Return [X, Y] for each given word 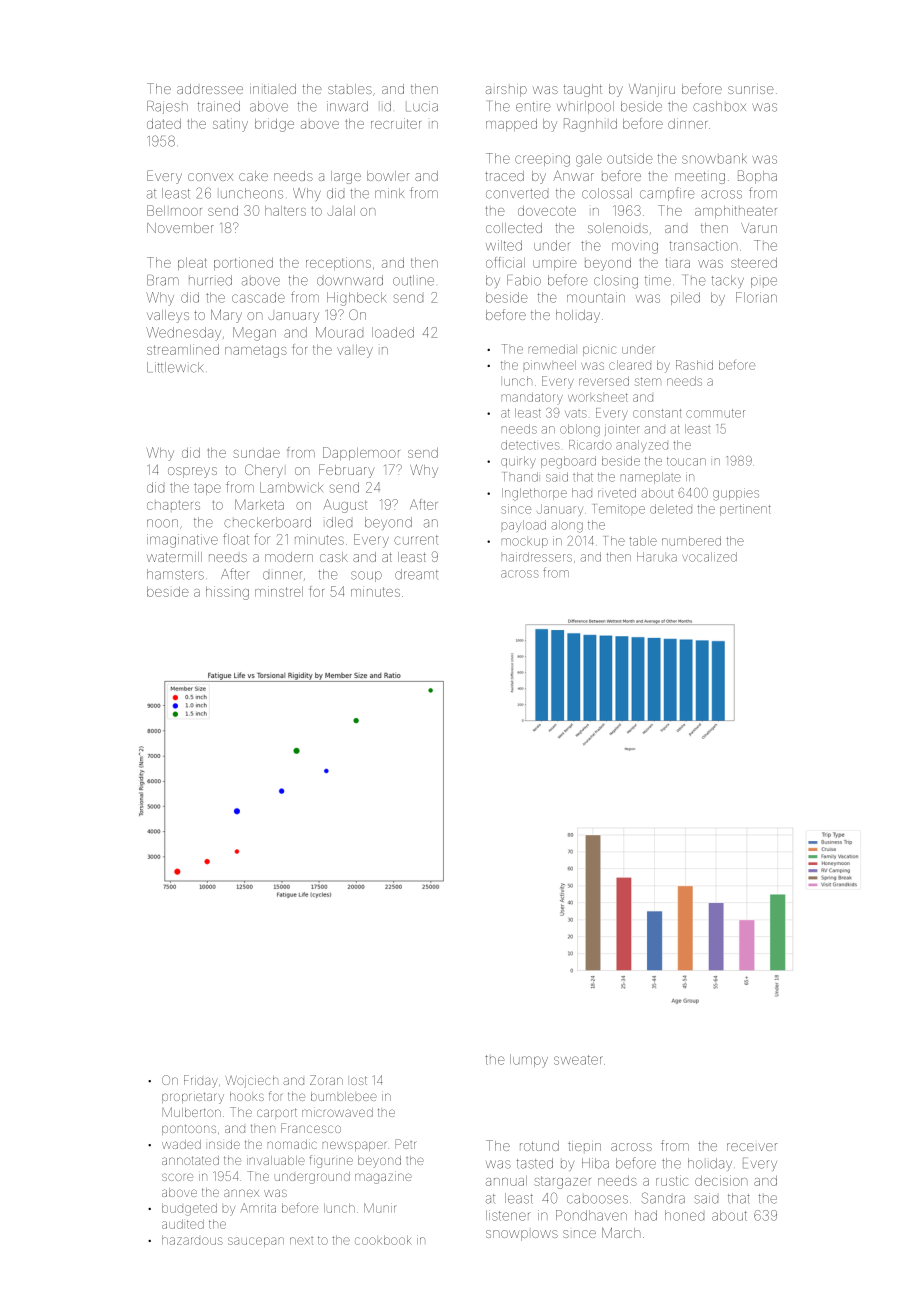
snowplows [522, 1235]
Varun [759, 228]
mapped [511, 125]
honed [684, 1215]
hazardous [192, 1240]
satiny [230, 125]
